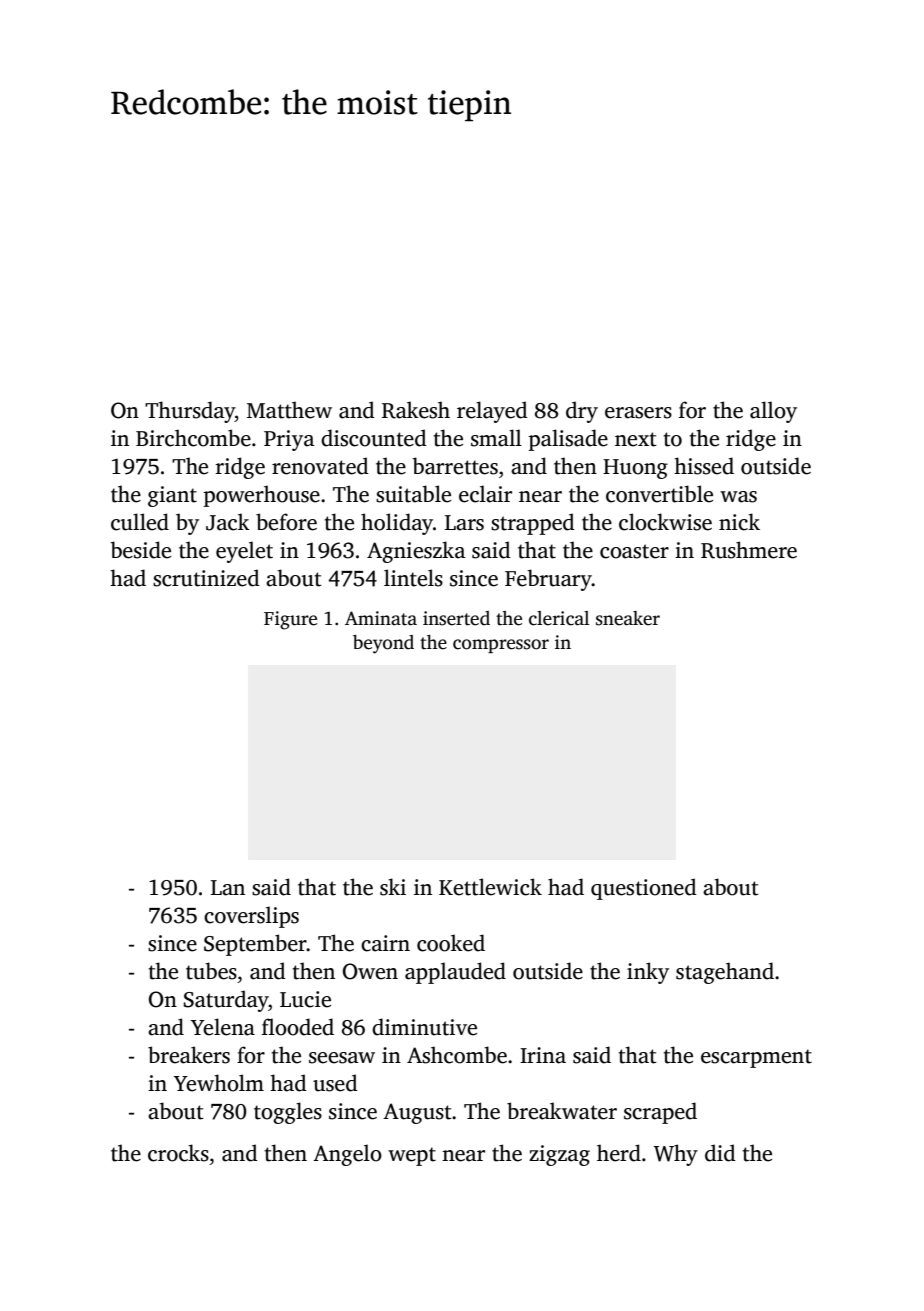 The width and height of the screenshot is (924, 1311). I want to click on coaster, so click(634, 551).
